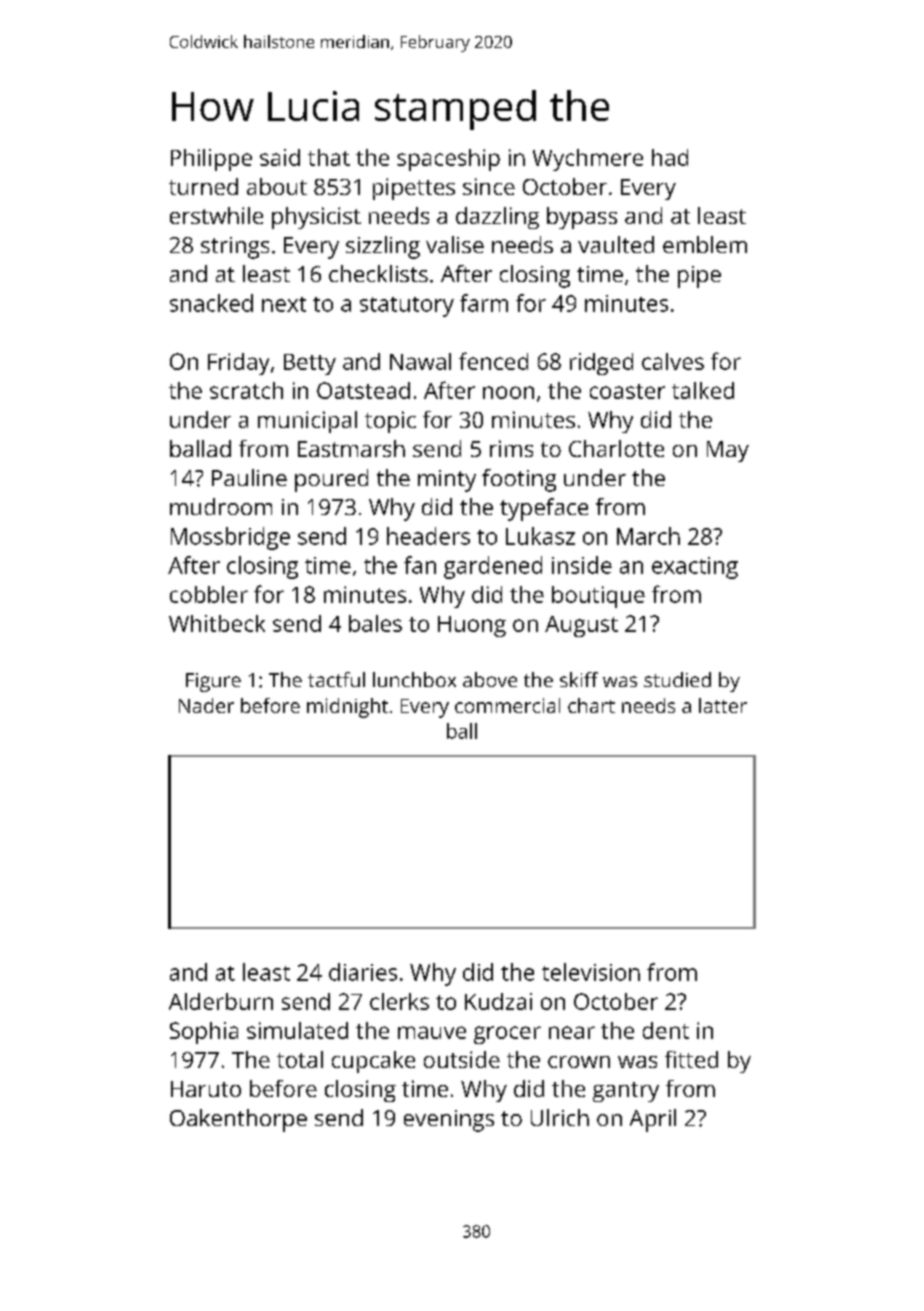  I want to click on Oakenthorpe, so click(238, 1120).
